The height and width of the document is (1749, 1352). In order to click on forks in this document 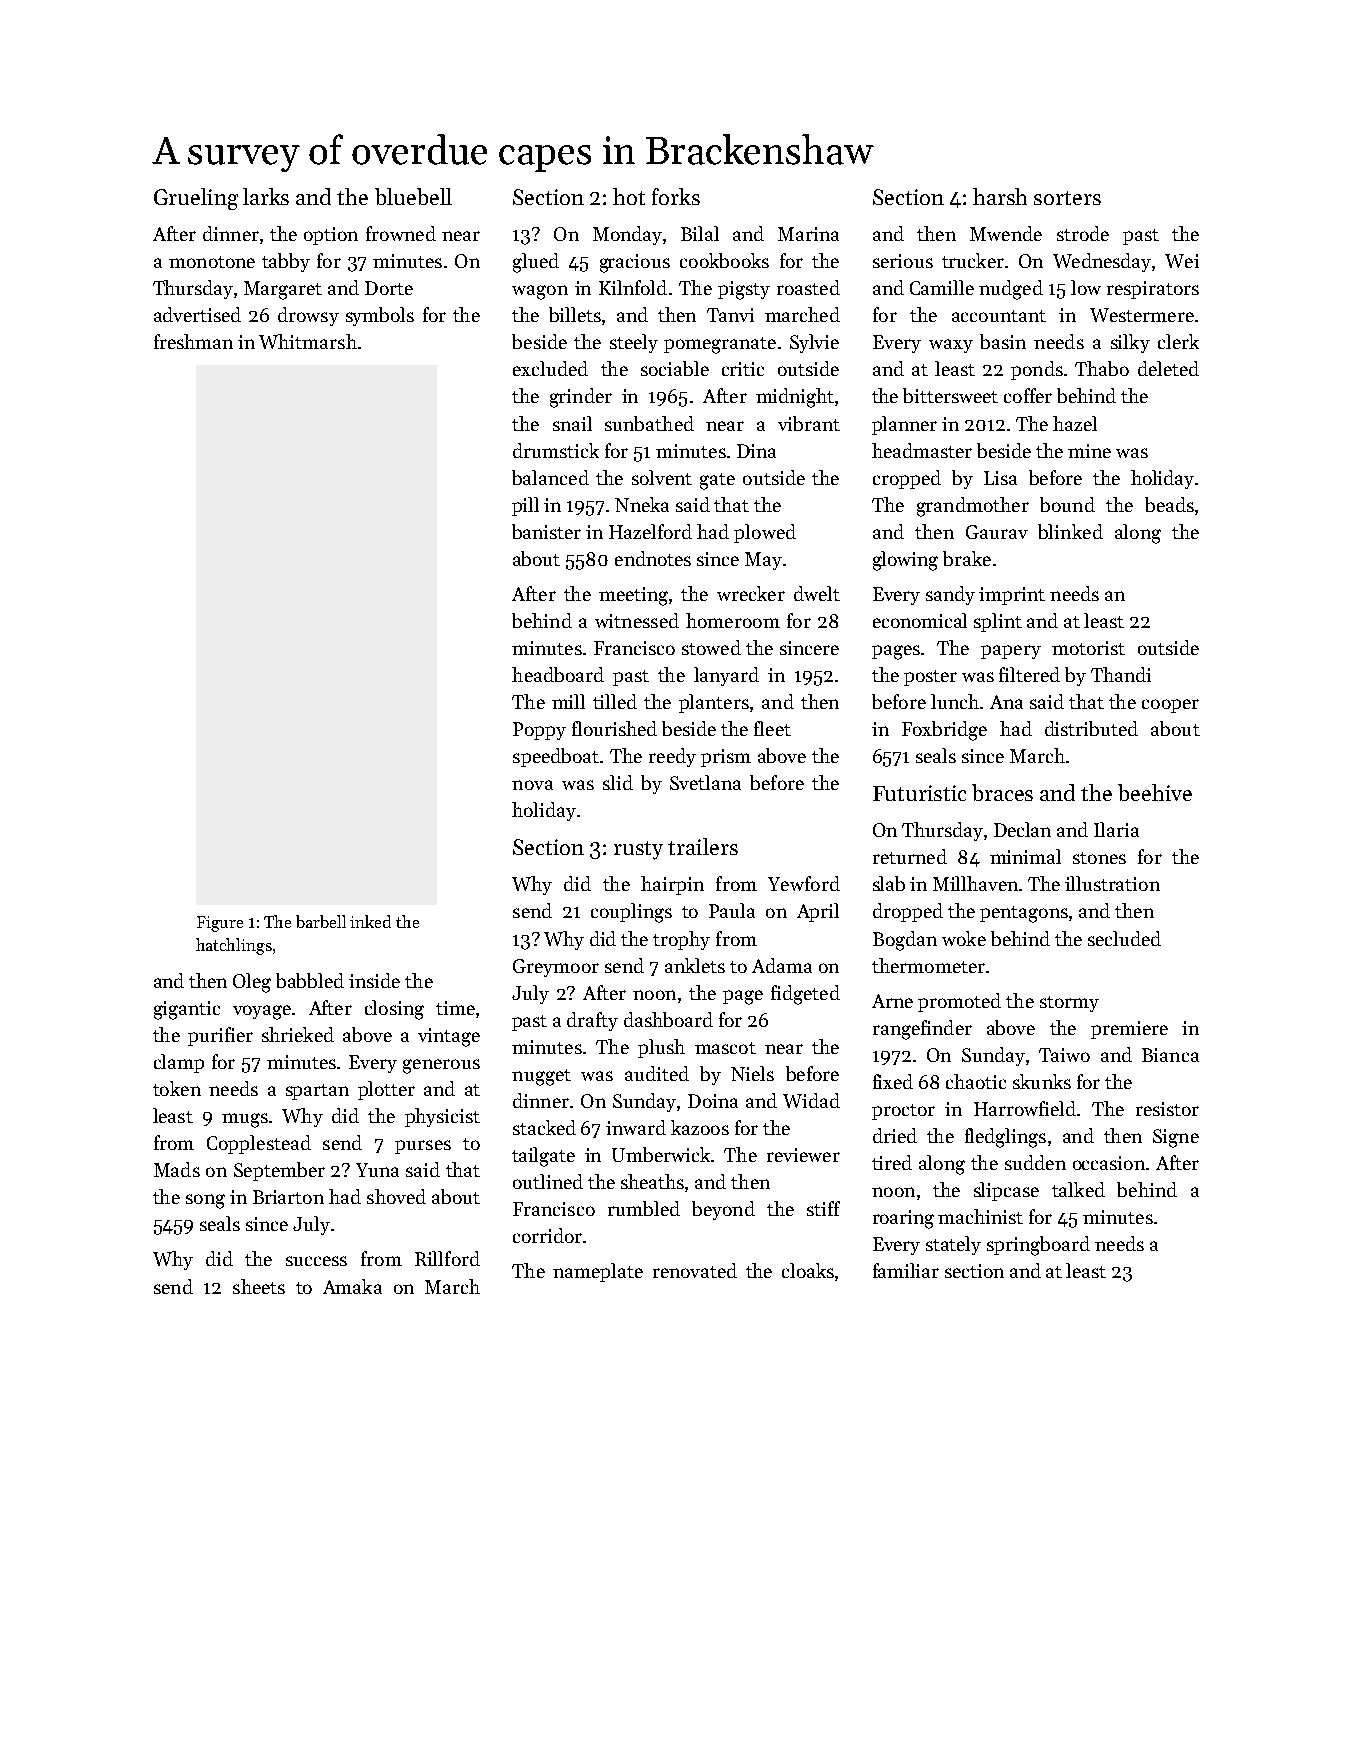, I will do `click(676, 196)`.
